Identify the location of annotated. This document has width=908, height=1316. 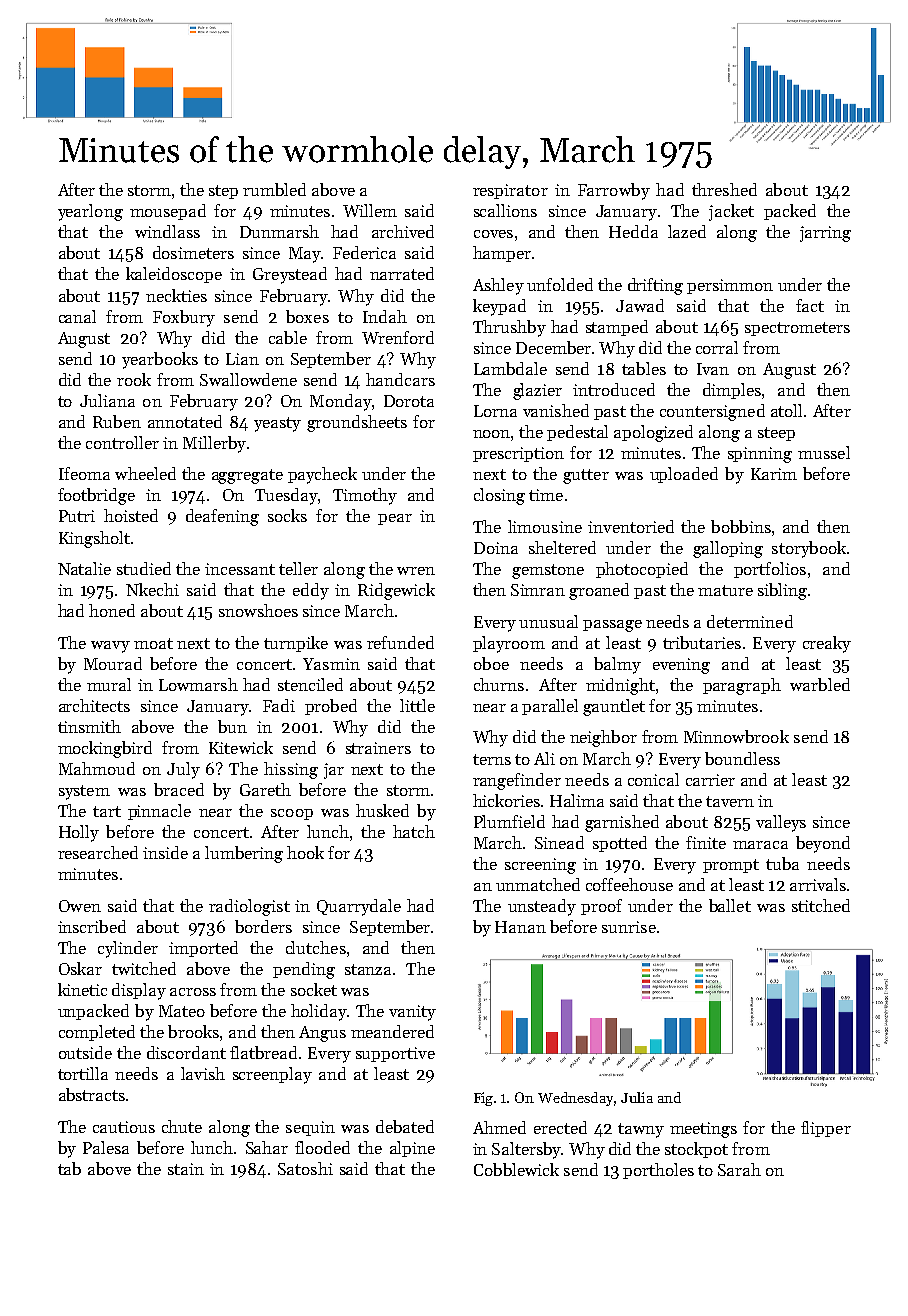
(185, 421).
